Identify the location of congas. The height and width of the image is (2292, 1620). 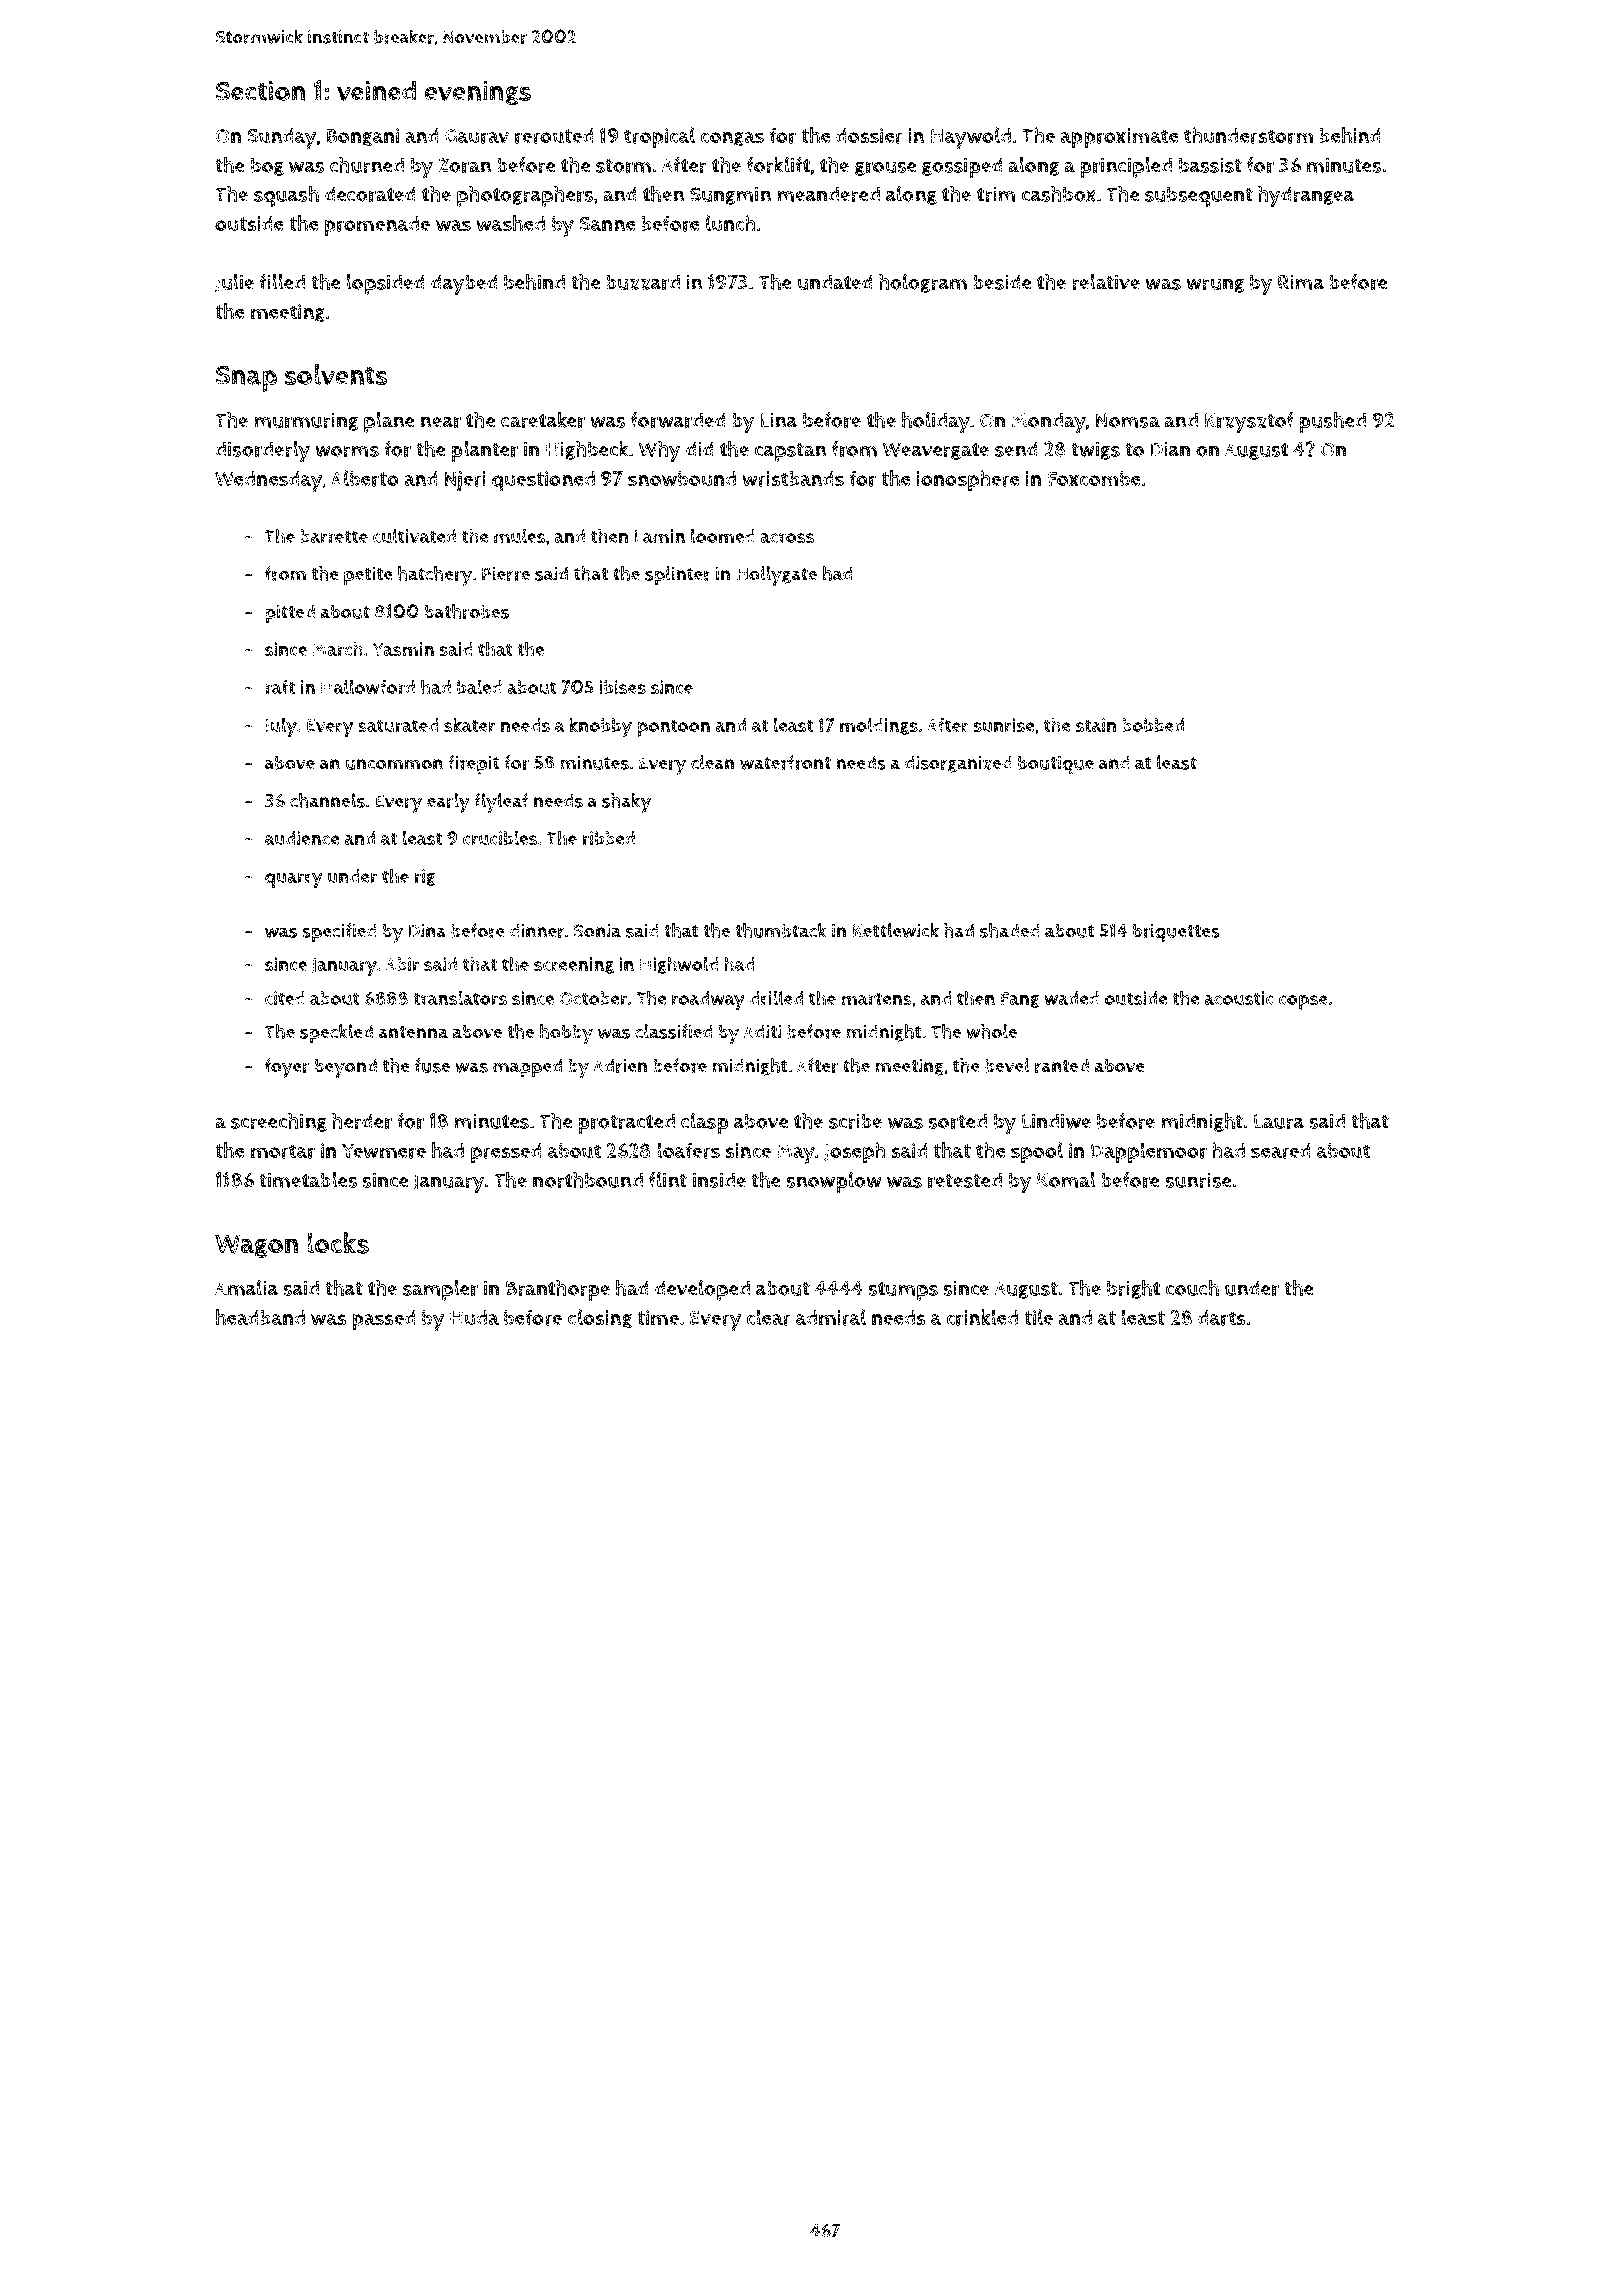
(732, 139).
